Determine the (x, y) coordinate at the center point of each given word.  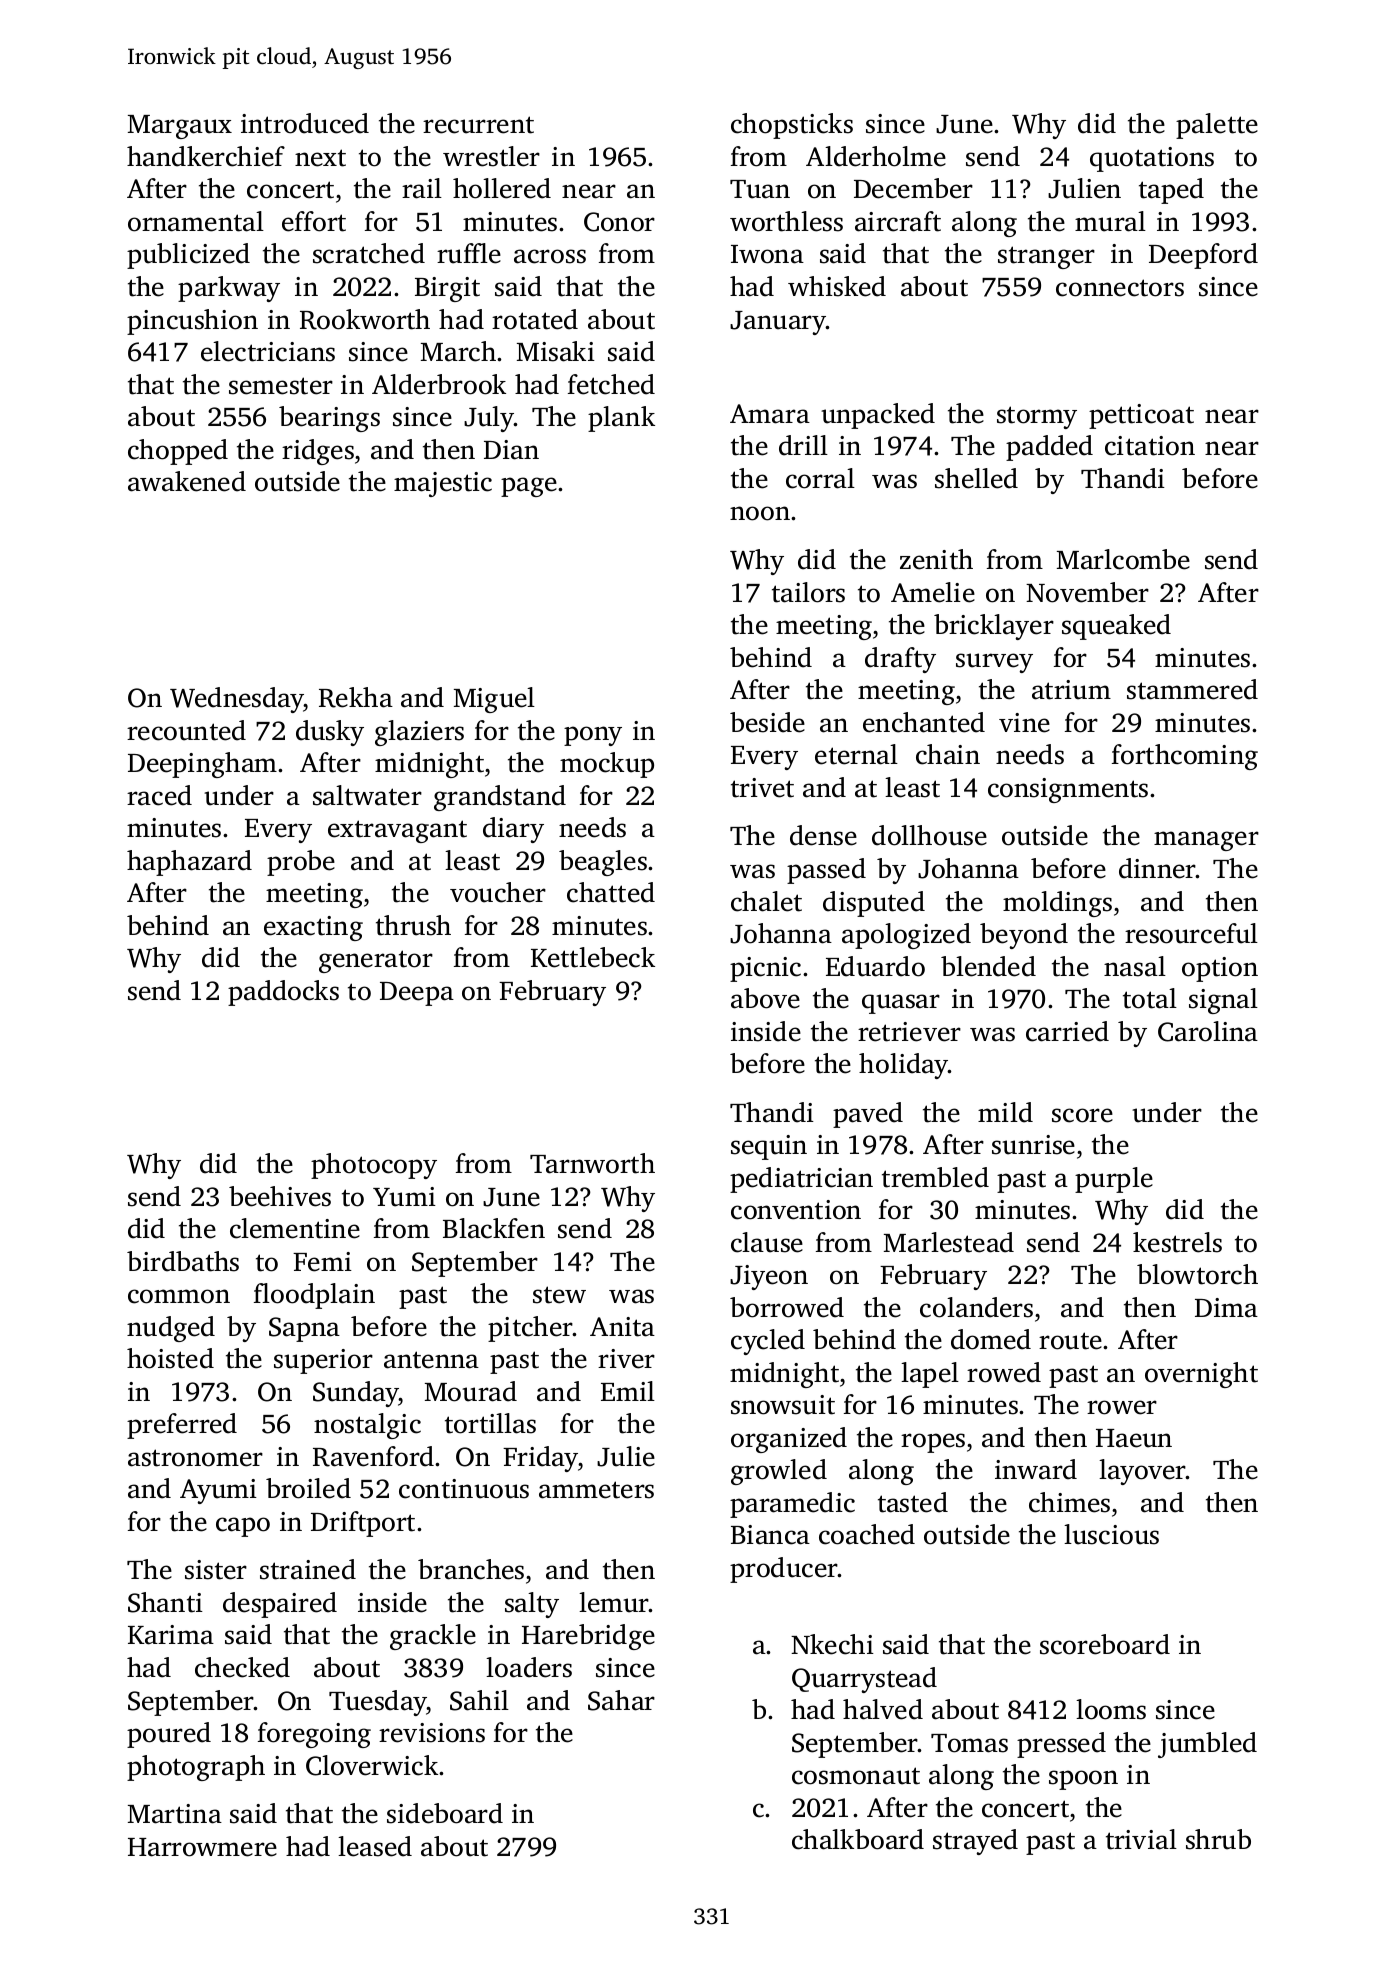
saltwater (367, 795)
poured (169, 1735)
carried (1067, 1031)
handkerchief (206, 156)
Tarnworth (592, 1163)
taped (1171, 191)
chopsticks (792, 126)
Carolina (1208, 1031)
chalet (766, 901)
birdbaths (183, 1261)
